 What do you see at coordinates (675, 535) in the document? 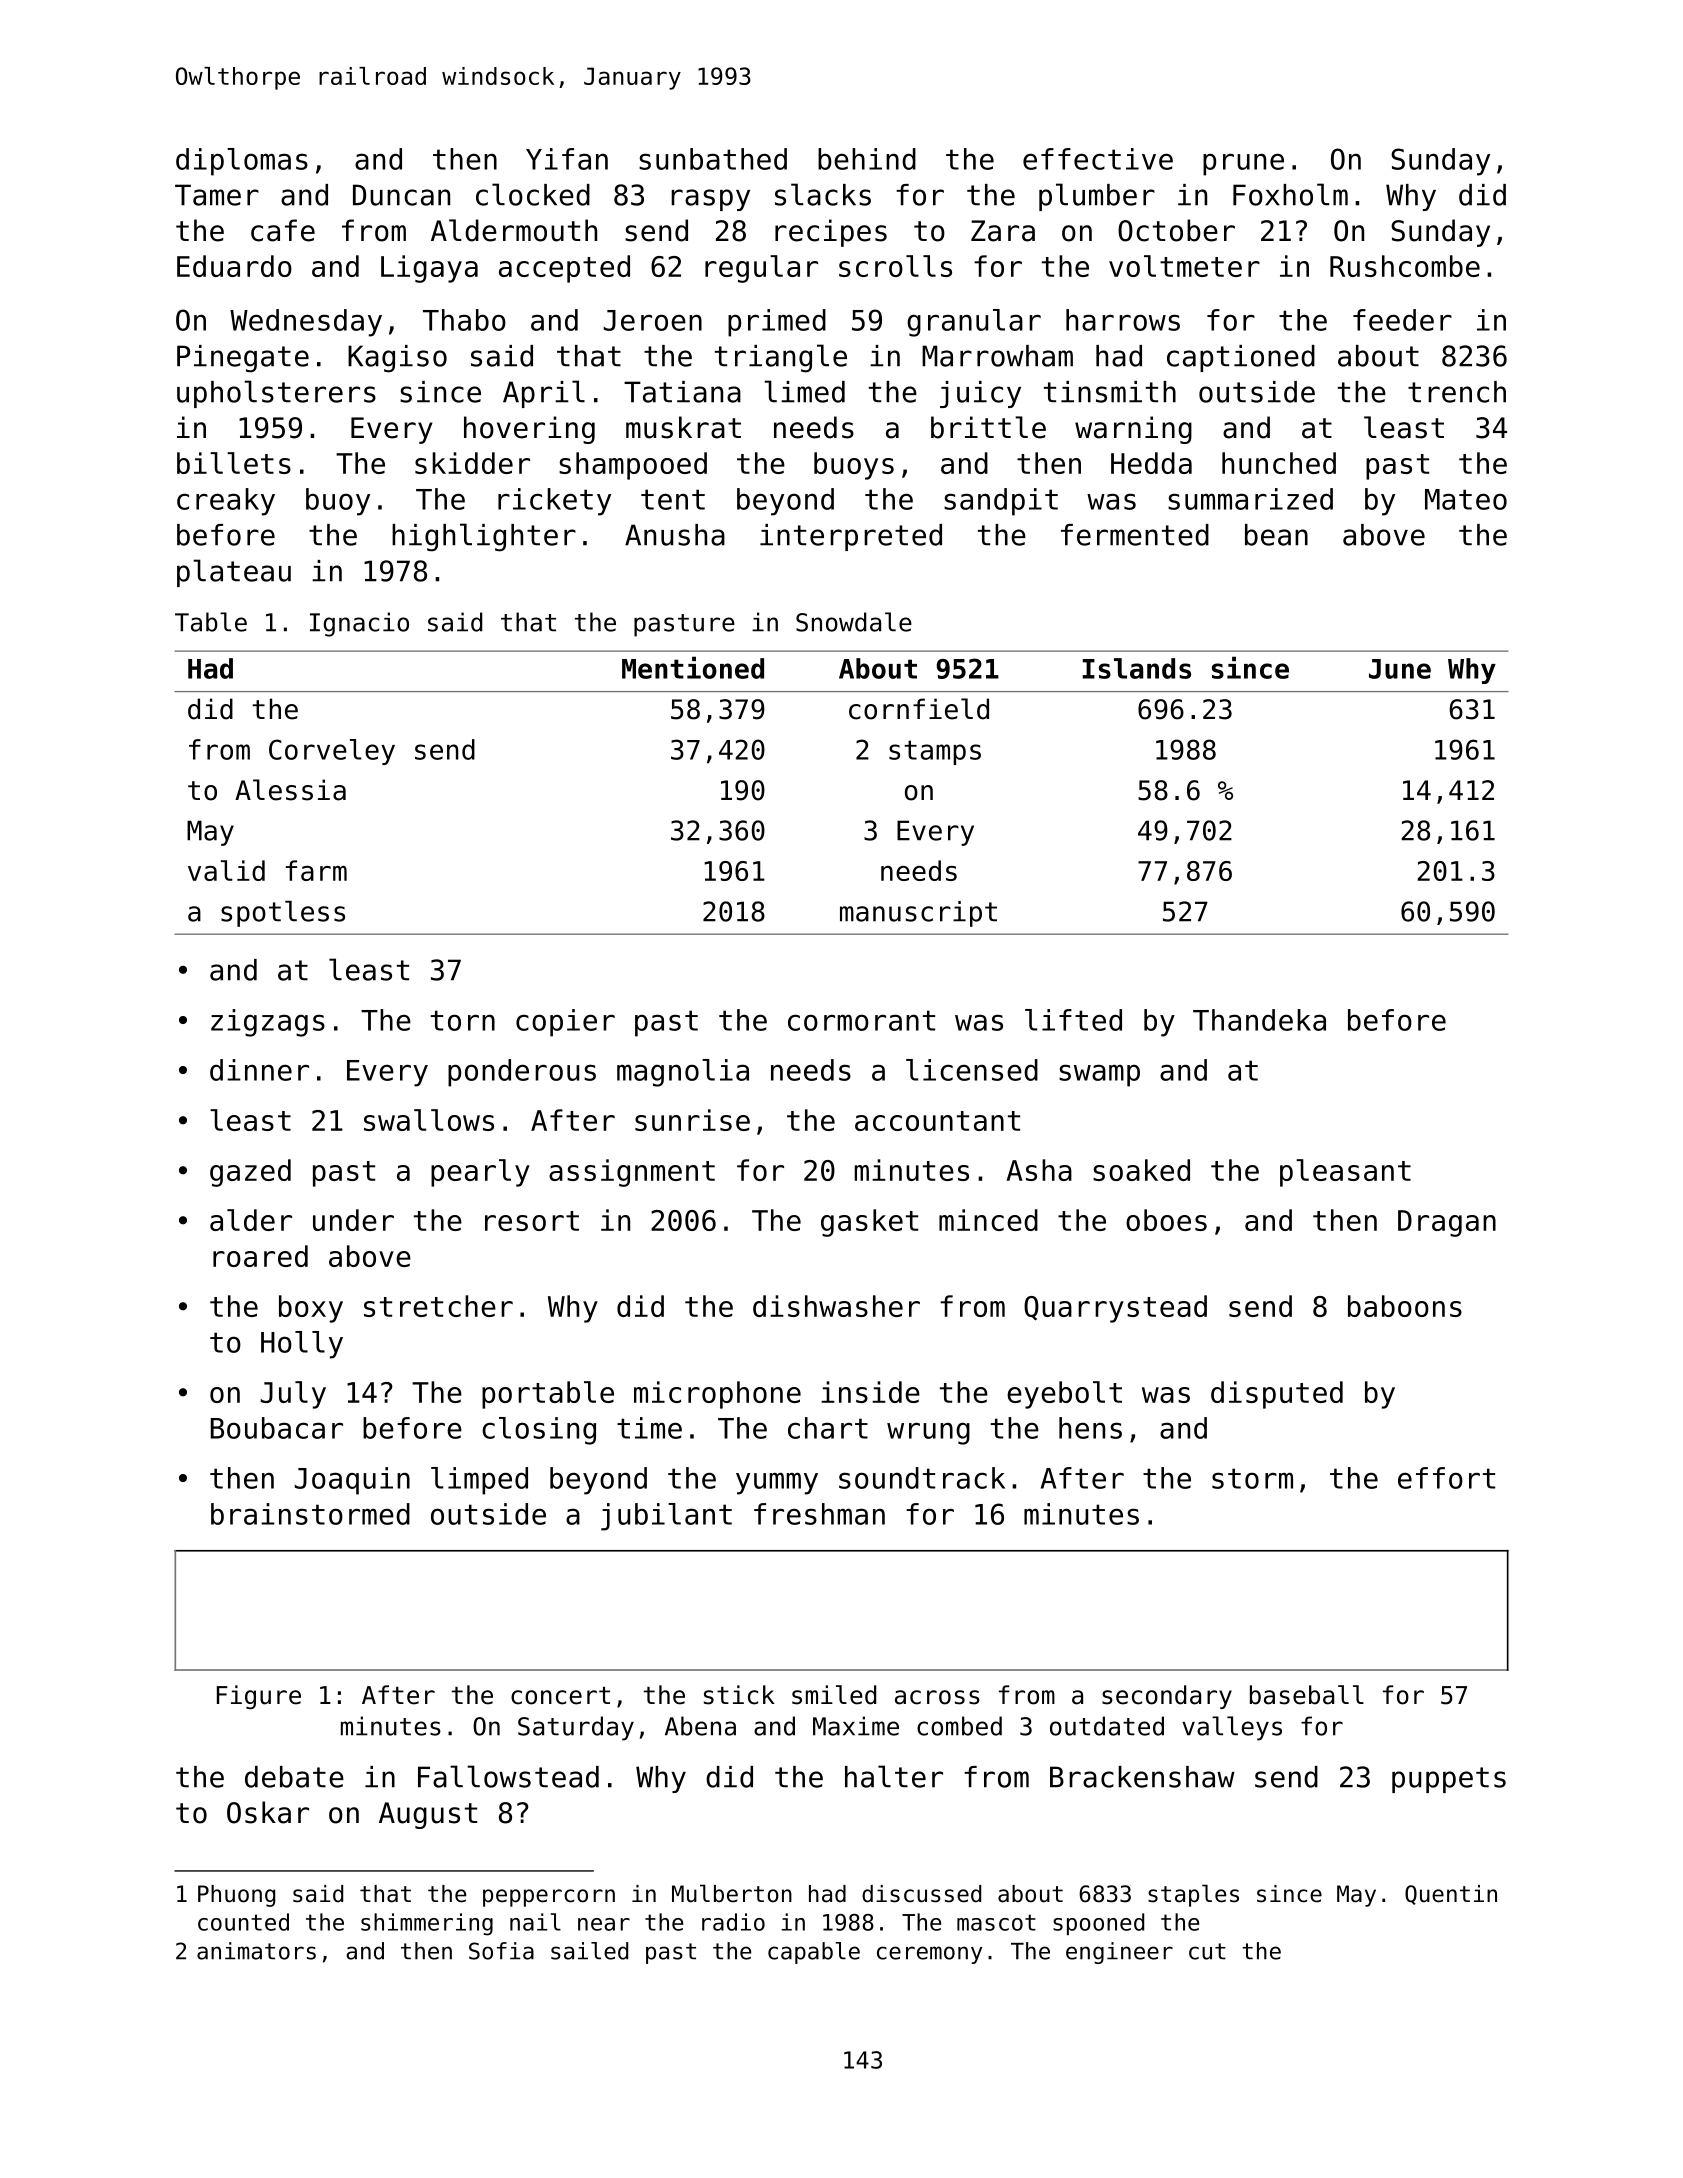
I see `Anusha` at bounding box center [675, 535].
